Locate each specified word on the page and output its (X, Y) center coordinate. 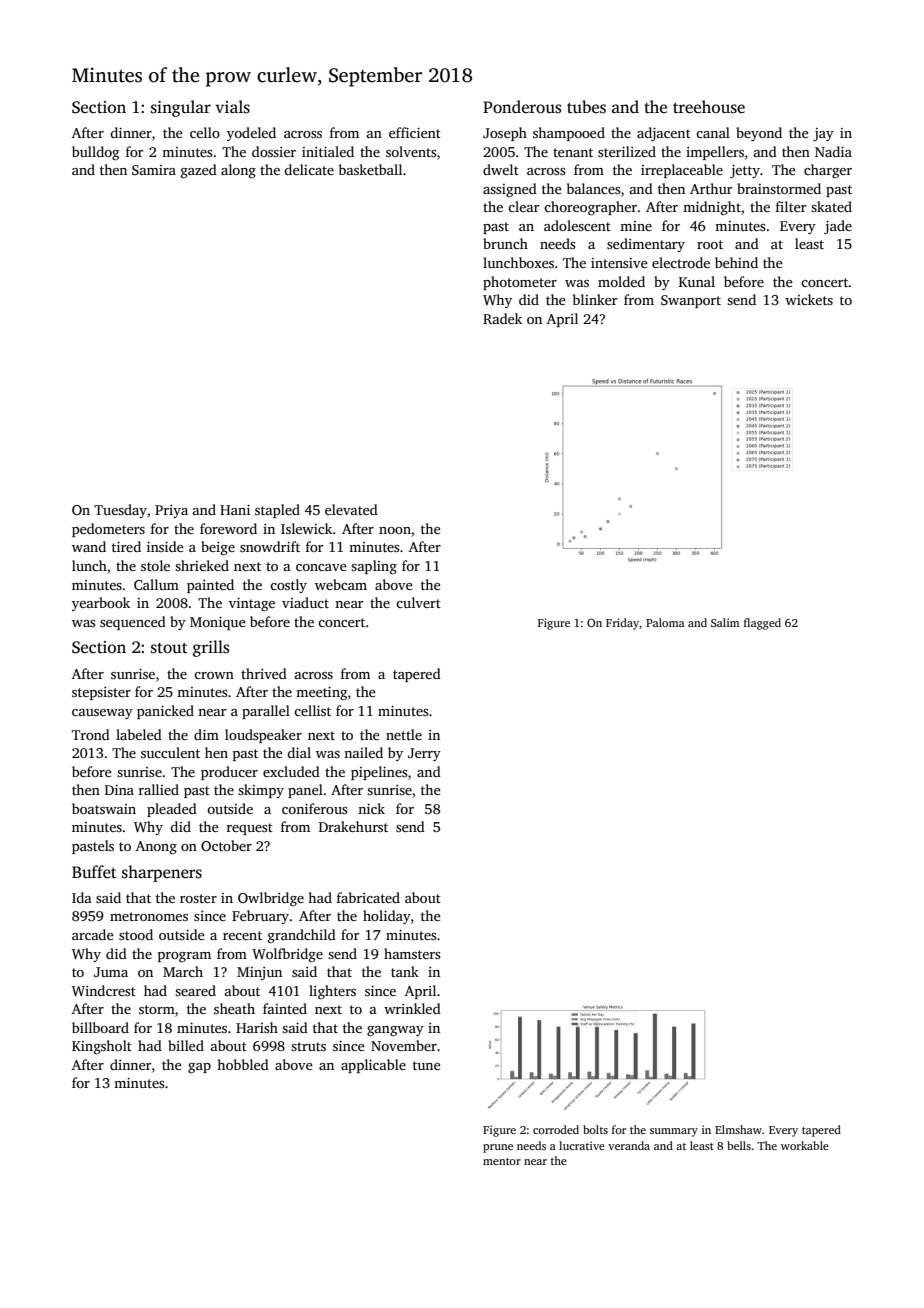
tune (427, 1065)
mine (636, 226)
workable (805, 1145)
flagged (762, 624)
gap (199, 1068)
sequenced (133, 623)
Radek (502, 318)
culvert (418, 602)
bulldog (95, 153)
